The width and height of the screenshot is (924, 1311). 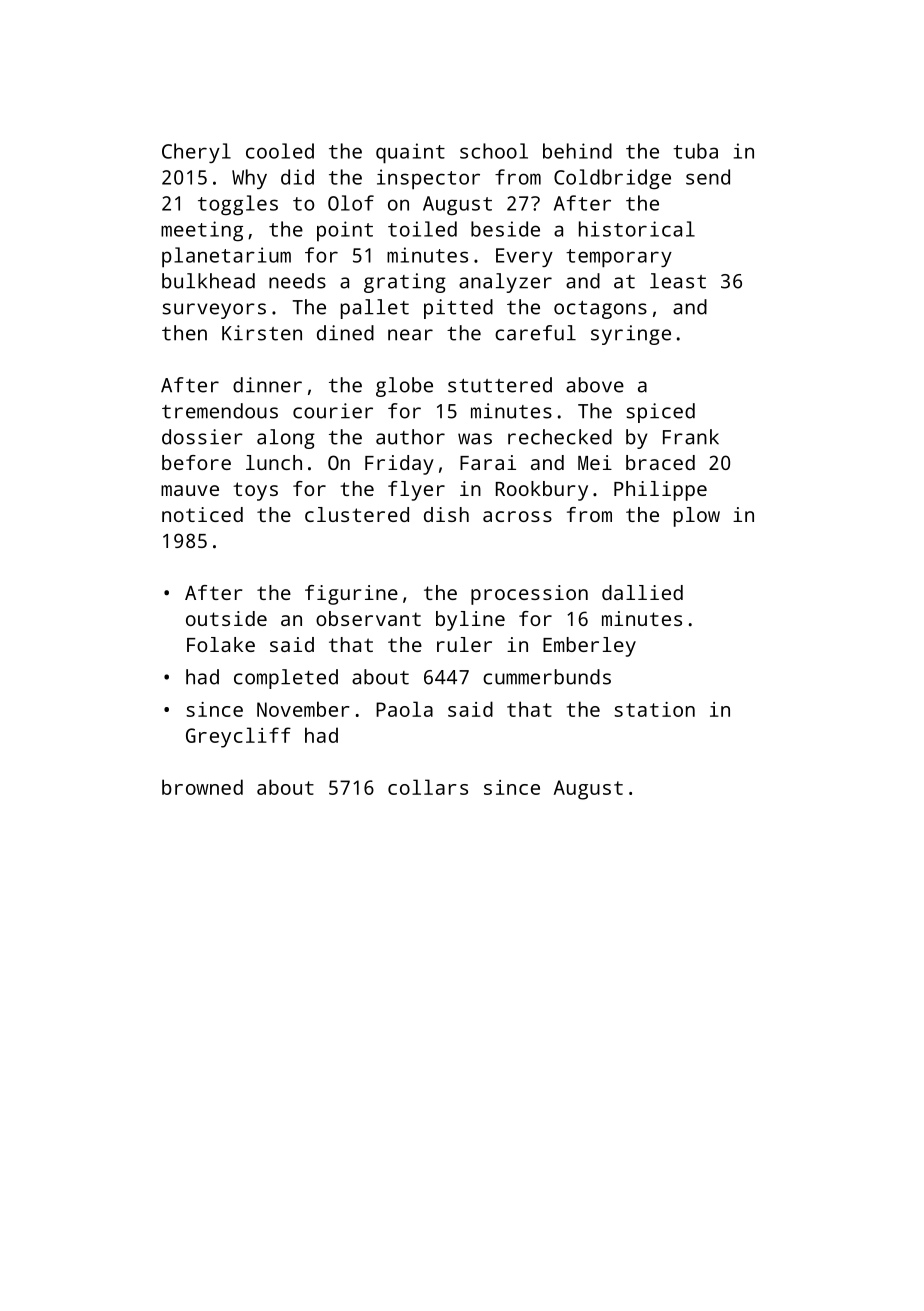 I want to click on browned, so click(x=202, y=787).
